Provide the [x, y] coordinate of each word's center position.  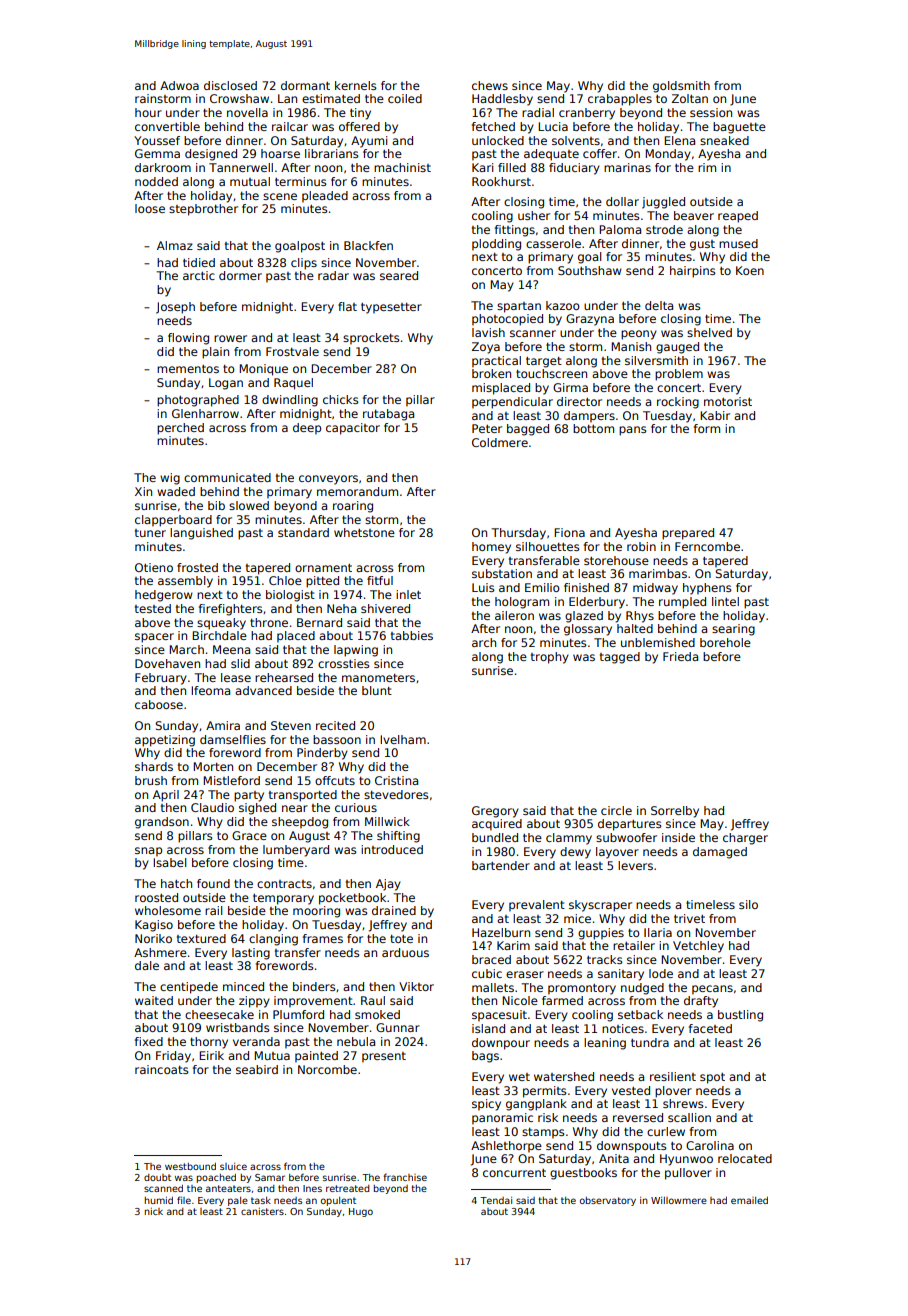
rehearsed [284, 677]
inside [678, 837]
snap [148, 852]
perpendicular [512, 403]
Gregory [495, 812]
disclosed [230, 85]
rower [230, 338]
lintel [725, 601]
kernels [356, 85]
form [707, 428]
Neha [341, 608]
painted [316, 1057]
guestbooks [583, 1174]
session [711, 112]
